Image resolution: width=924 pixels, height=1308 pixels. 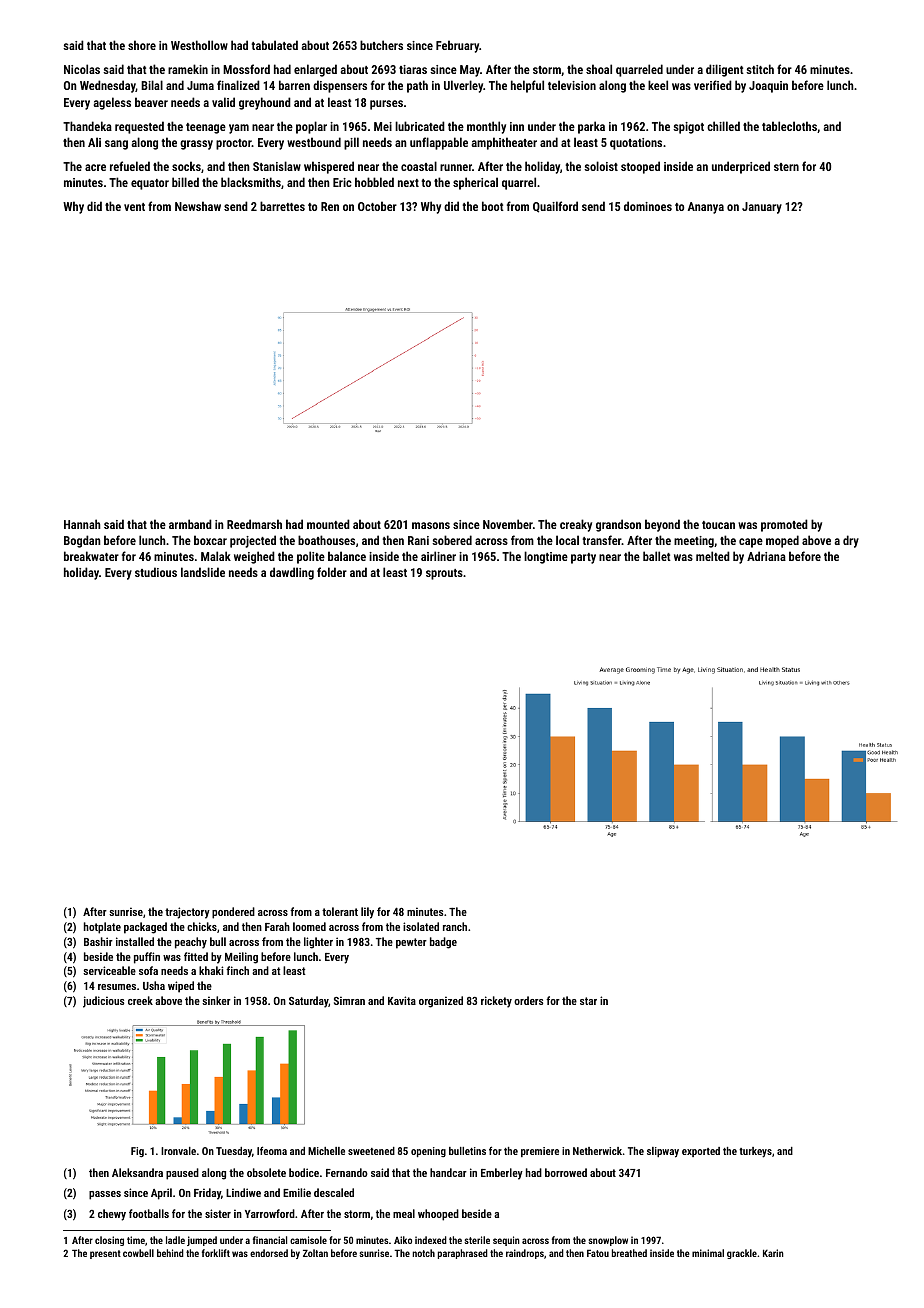 I want to click on moped, so click(x=782, y=541).
